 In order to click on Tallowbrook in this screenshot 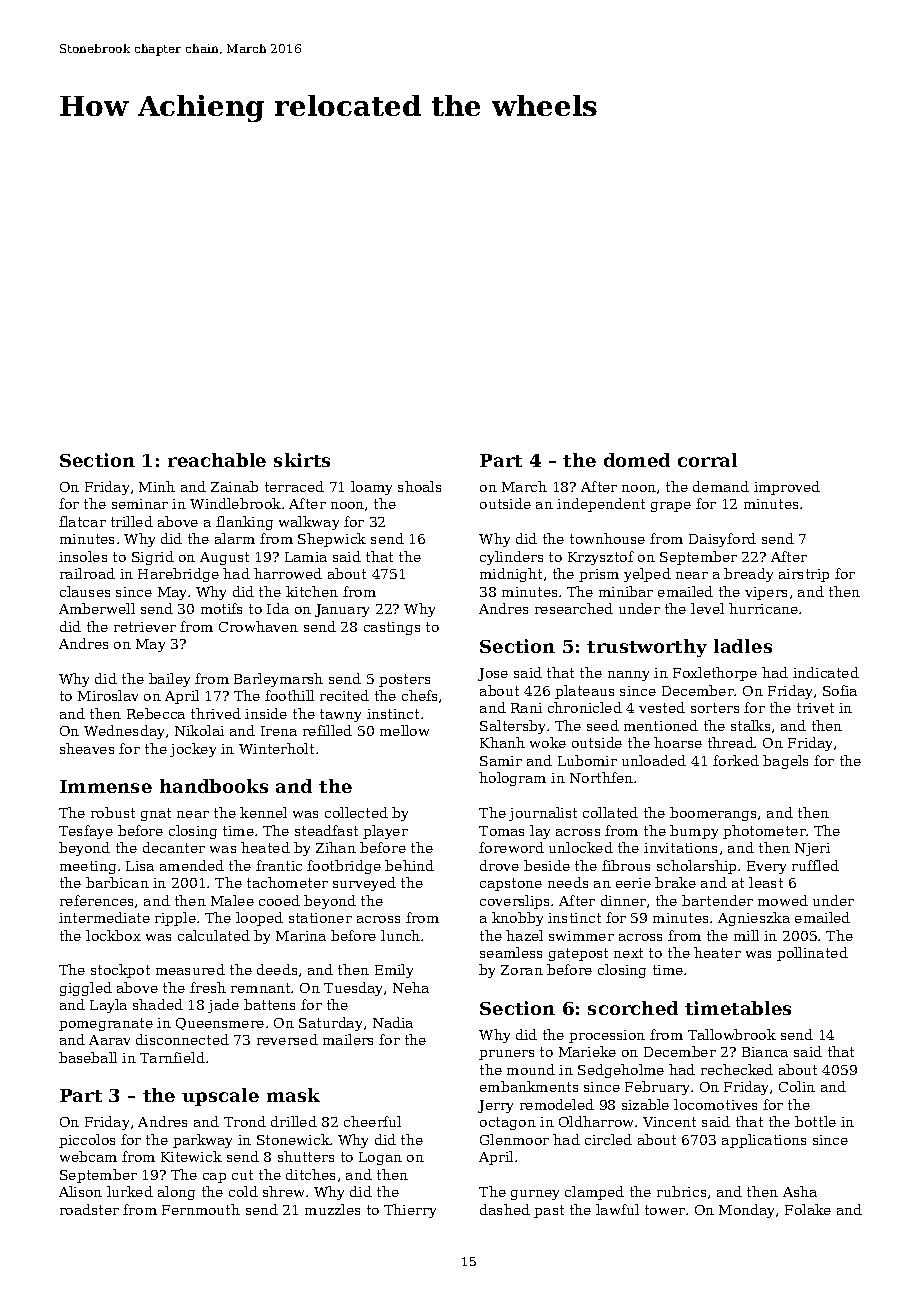, I will do `click(732, 1034)`.
